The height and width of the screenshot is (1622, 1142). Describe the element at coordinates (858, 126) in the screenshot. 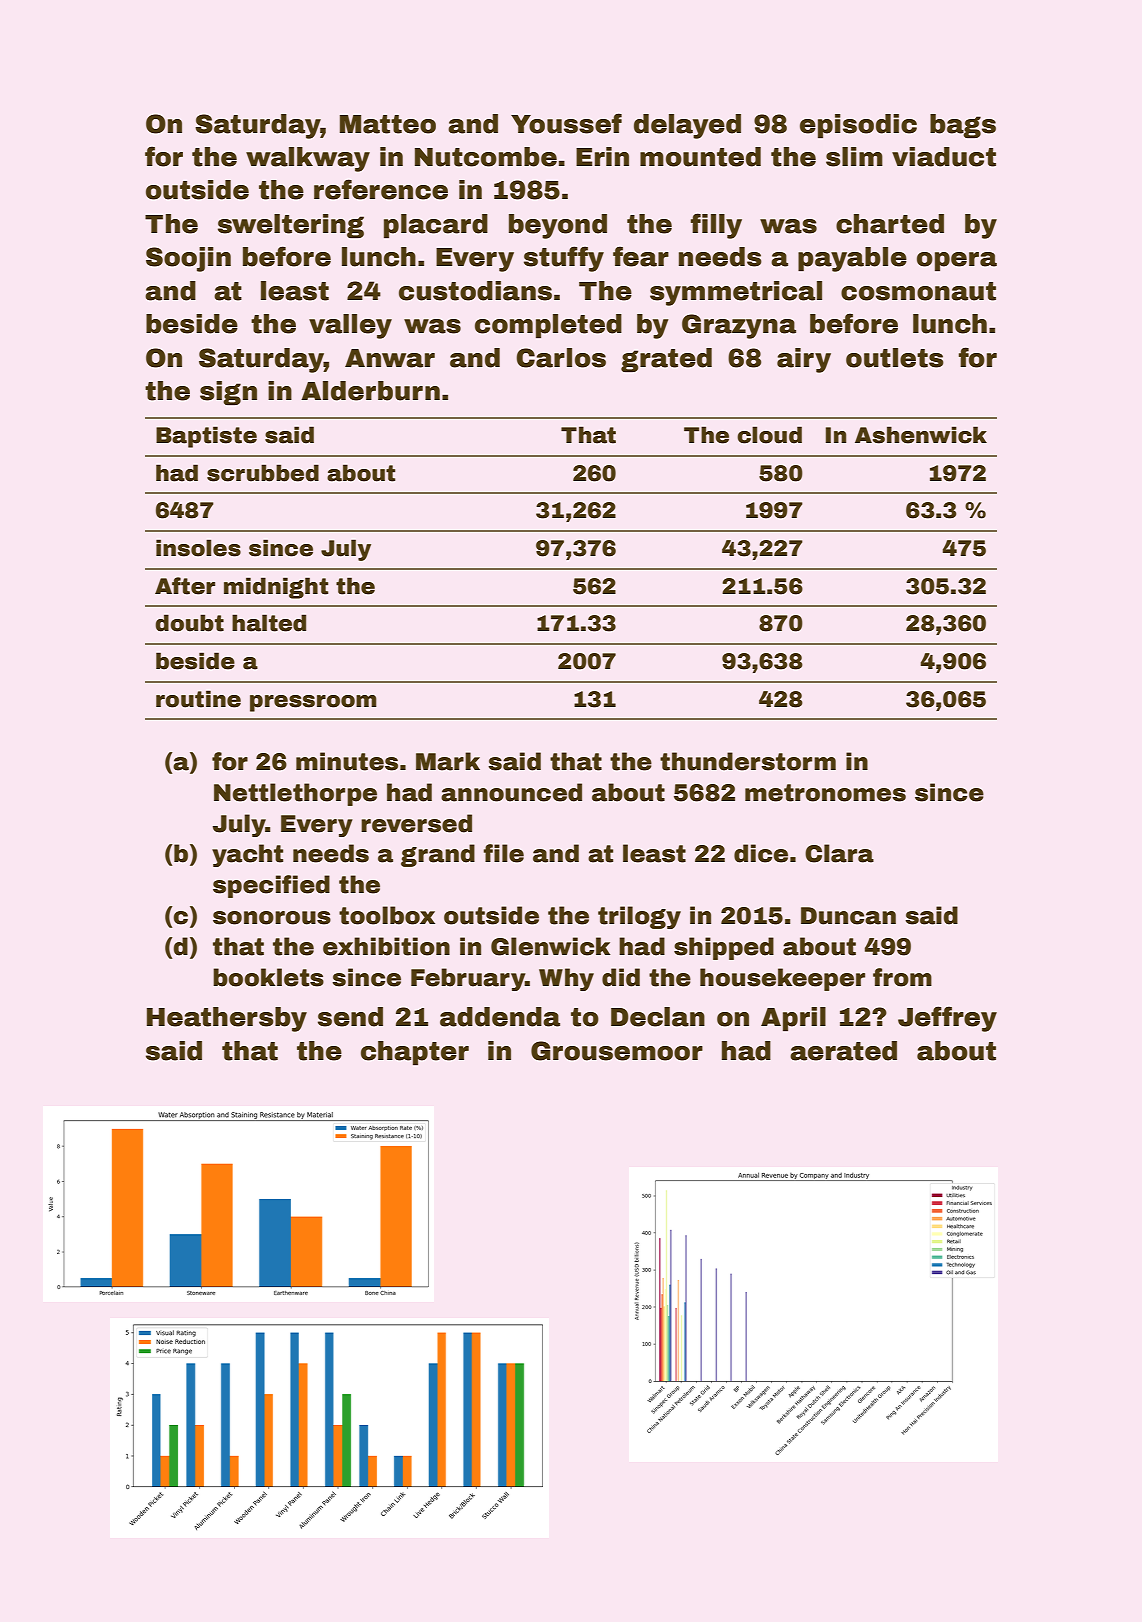

I see `episodic` at that location.
